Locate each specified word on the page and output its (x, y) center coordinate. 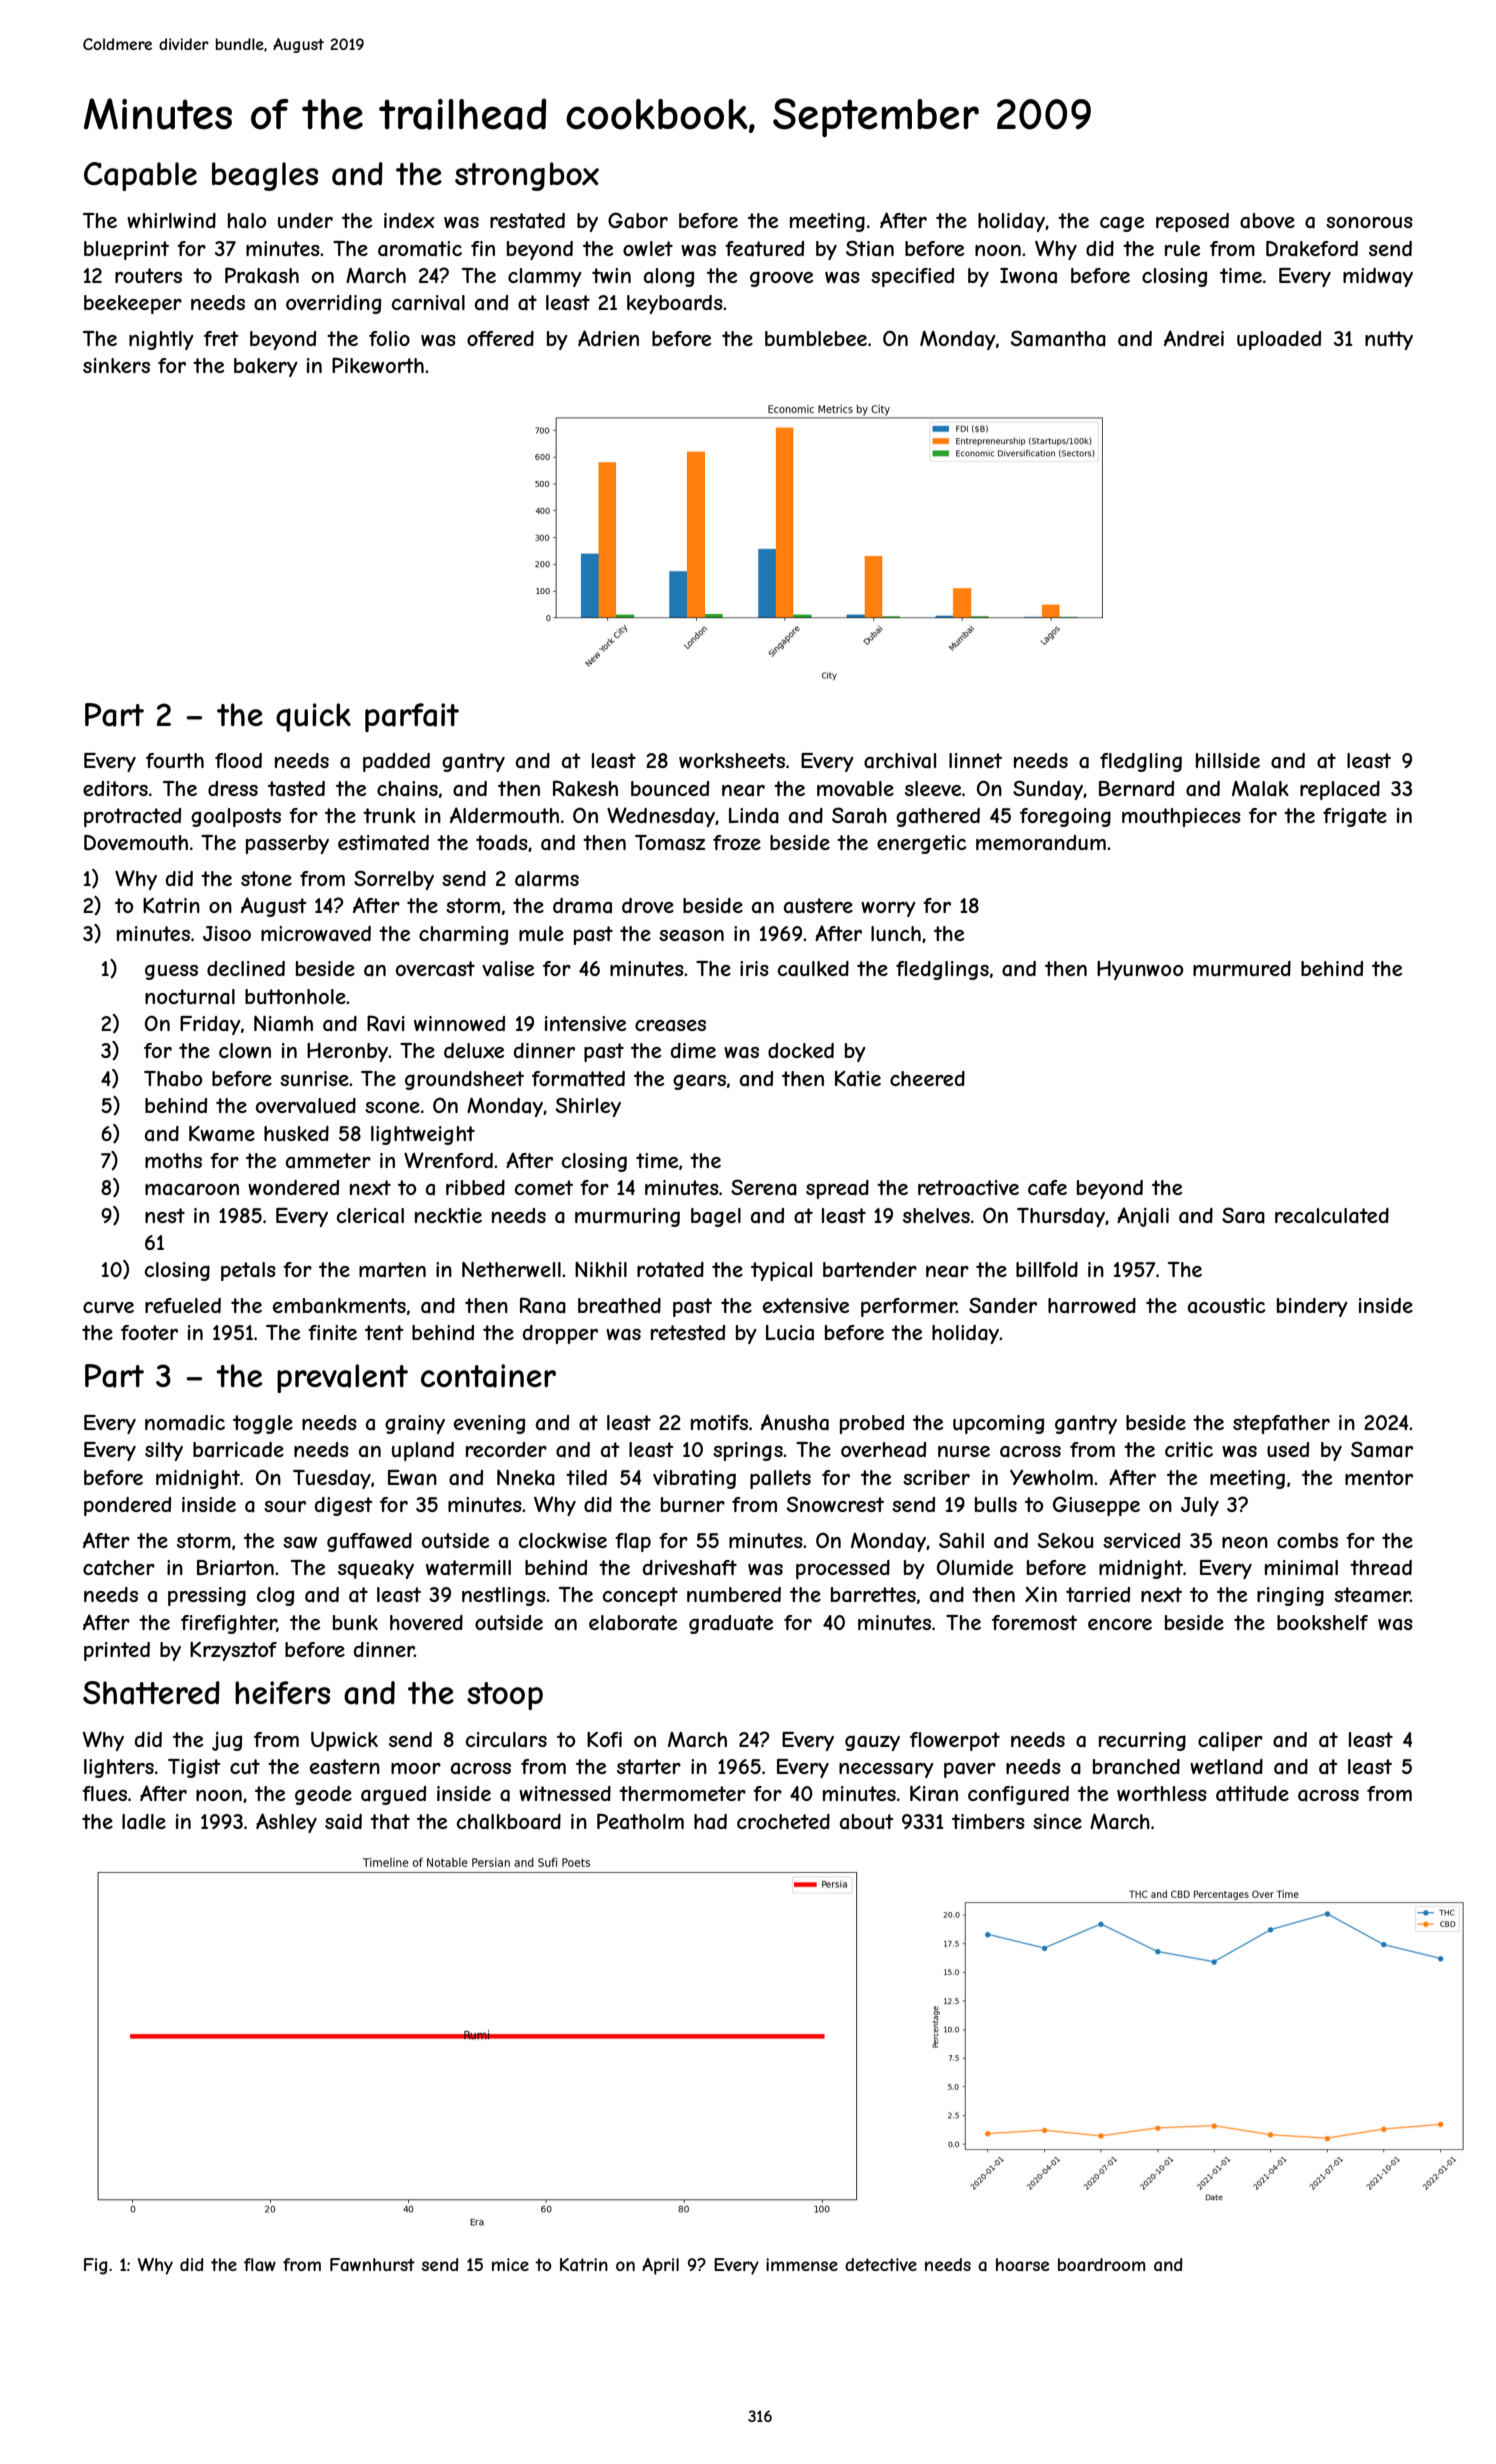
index (409, 220)
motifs (719, 1422)
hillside (1228, 760)
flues (104, 1793)
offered (500, 338)
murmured (1242, 968)
